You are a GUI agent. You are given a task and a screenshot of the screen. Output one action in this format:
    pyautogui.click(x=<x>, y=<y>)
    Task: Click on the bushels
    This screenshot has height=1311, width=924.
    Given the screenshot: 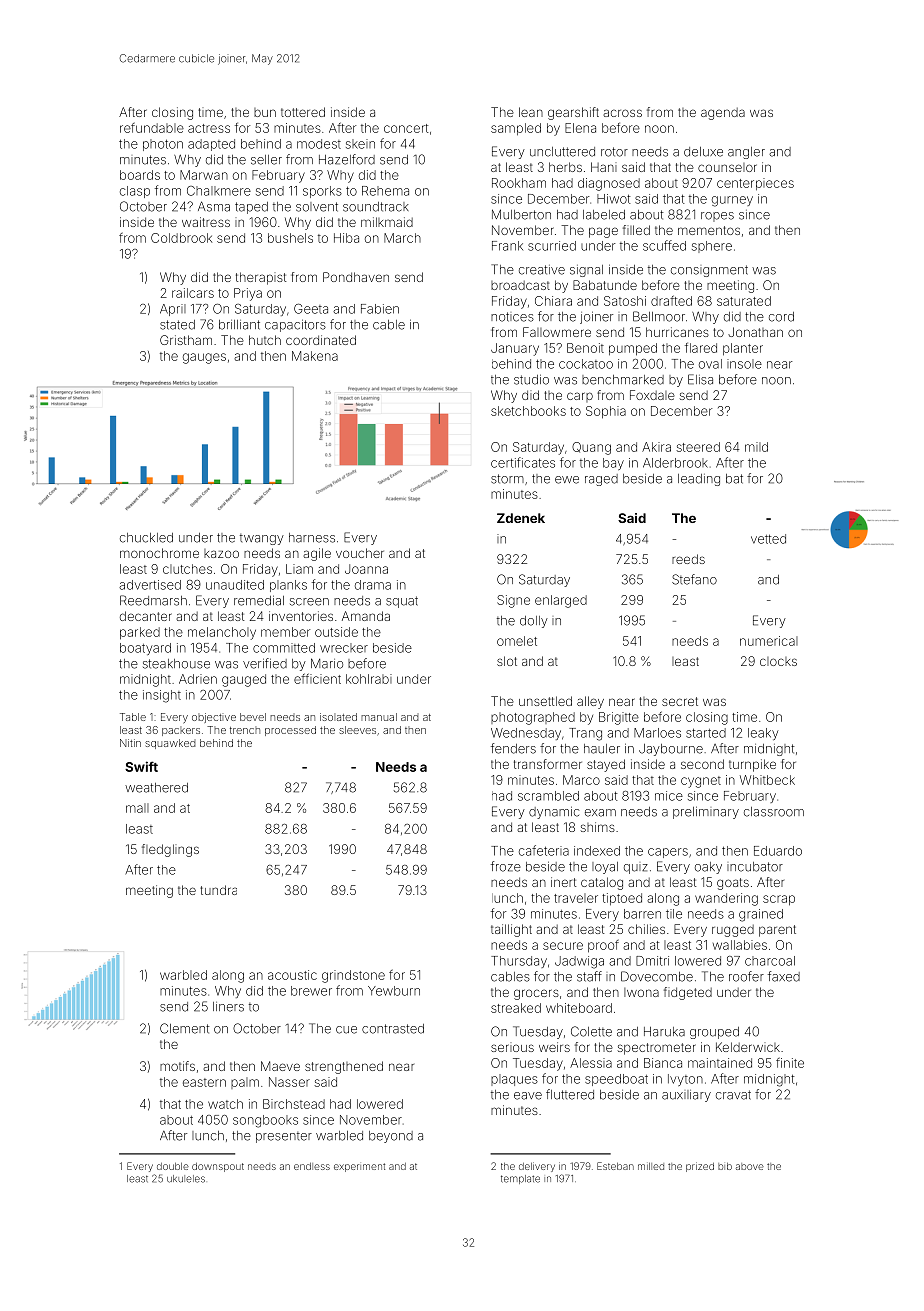 What is the action you would take?
    pyautogui.click(x=290, y=238)
